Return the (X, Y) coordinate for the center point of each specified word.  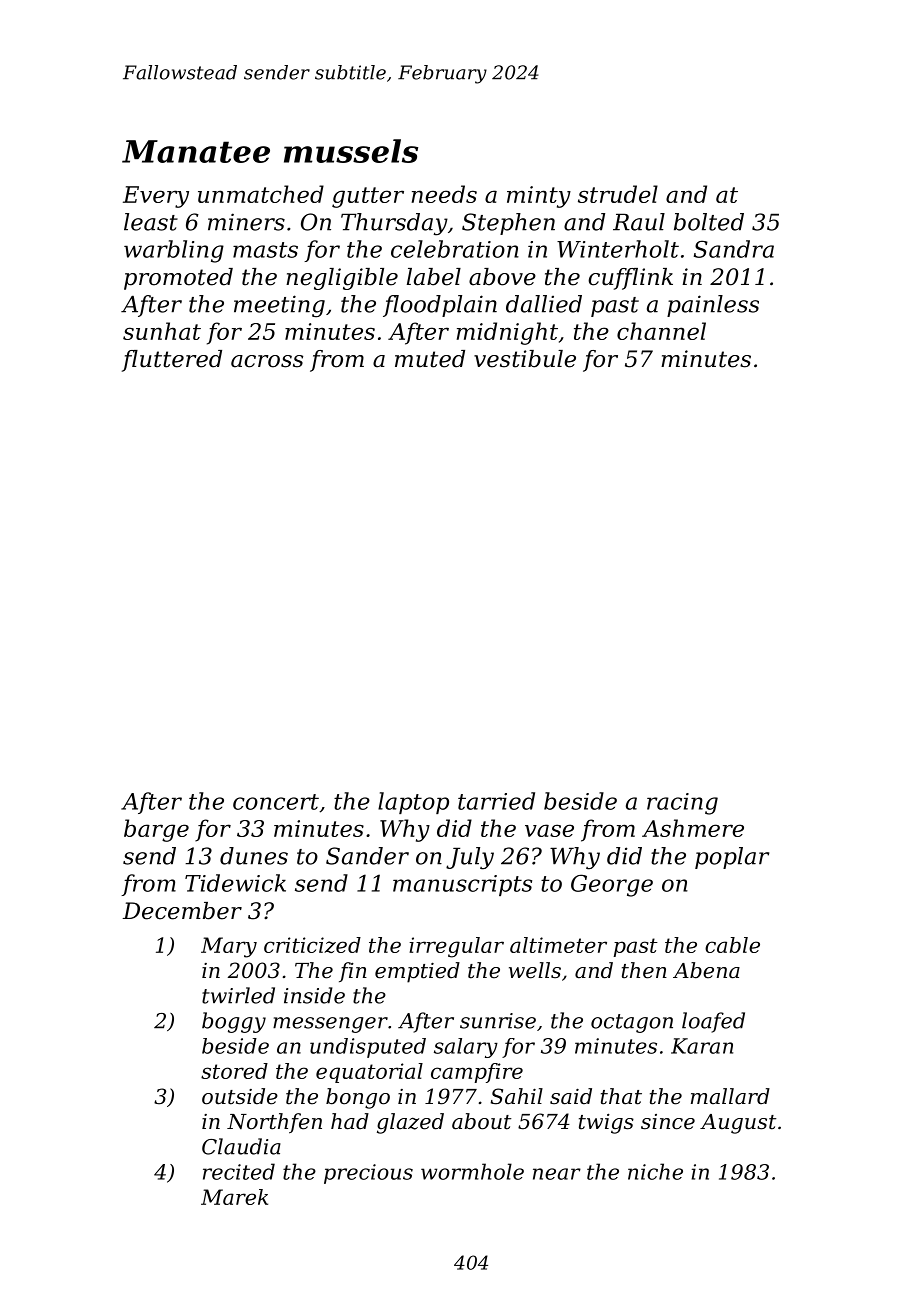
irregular (456, 947)
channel (661, 331)
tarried (496, 801)
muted (430, 359)
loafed (713, 1022)
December (182, 911)
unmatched (261, 194)
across (267, 361)
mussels (351, 151)
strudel (618, 194)
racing (682, 804)
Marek (234, 1197)
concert (276, 802)
